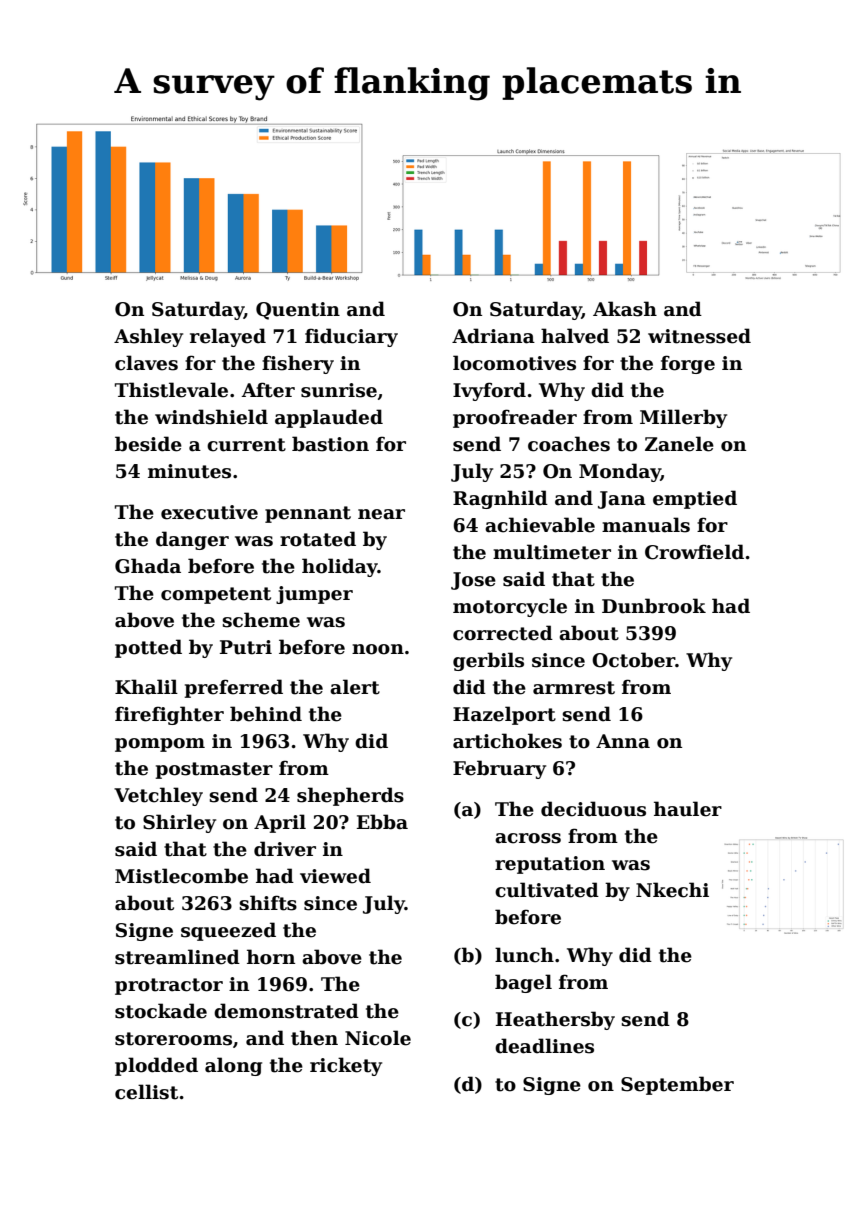  What do you see at coordinates (346, 1066) in the screenshot?
I see `rickety` at bounding box center [346, 1066].
